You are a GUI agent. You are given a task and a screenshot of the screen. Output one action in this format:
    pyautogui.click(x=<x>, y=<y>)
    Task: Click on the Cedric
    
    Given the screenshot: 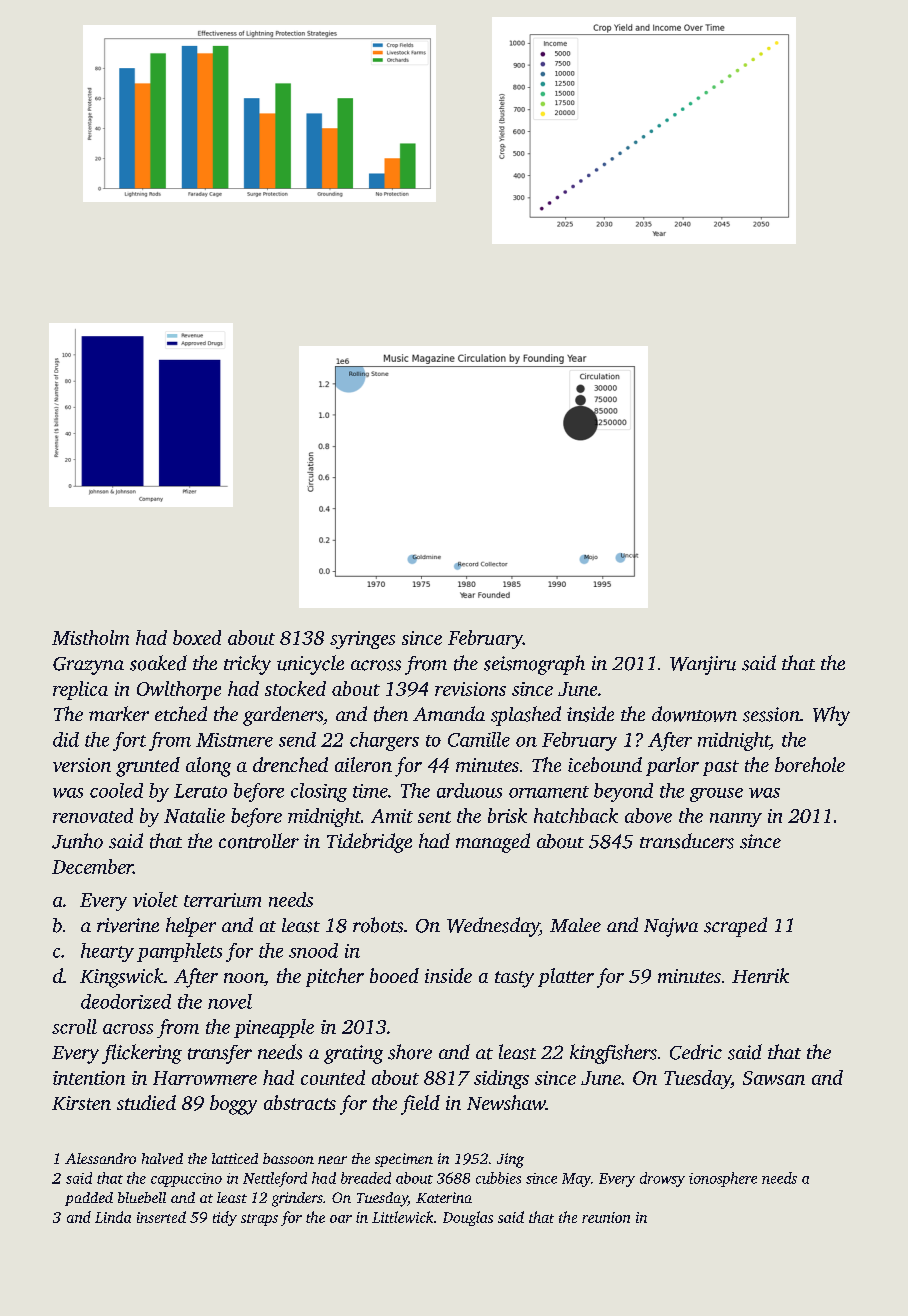 What is the action you would take?
    pyautogui.click(x=696, y=1052)
